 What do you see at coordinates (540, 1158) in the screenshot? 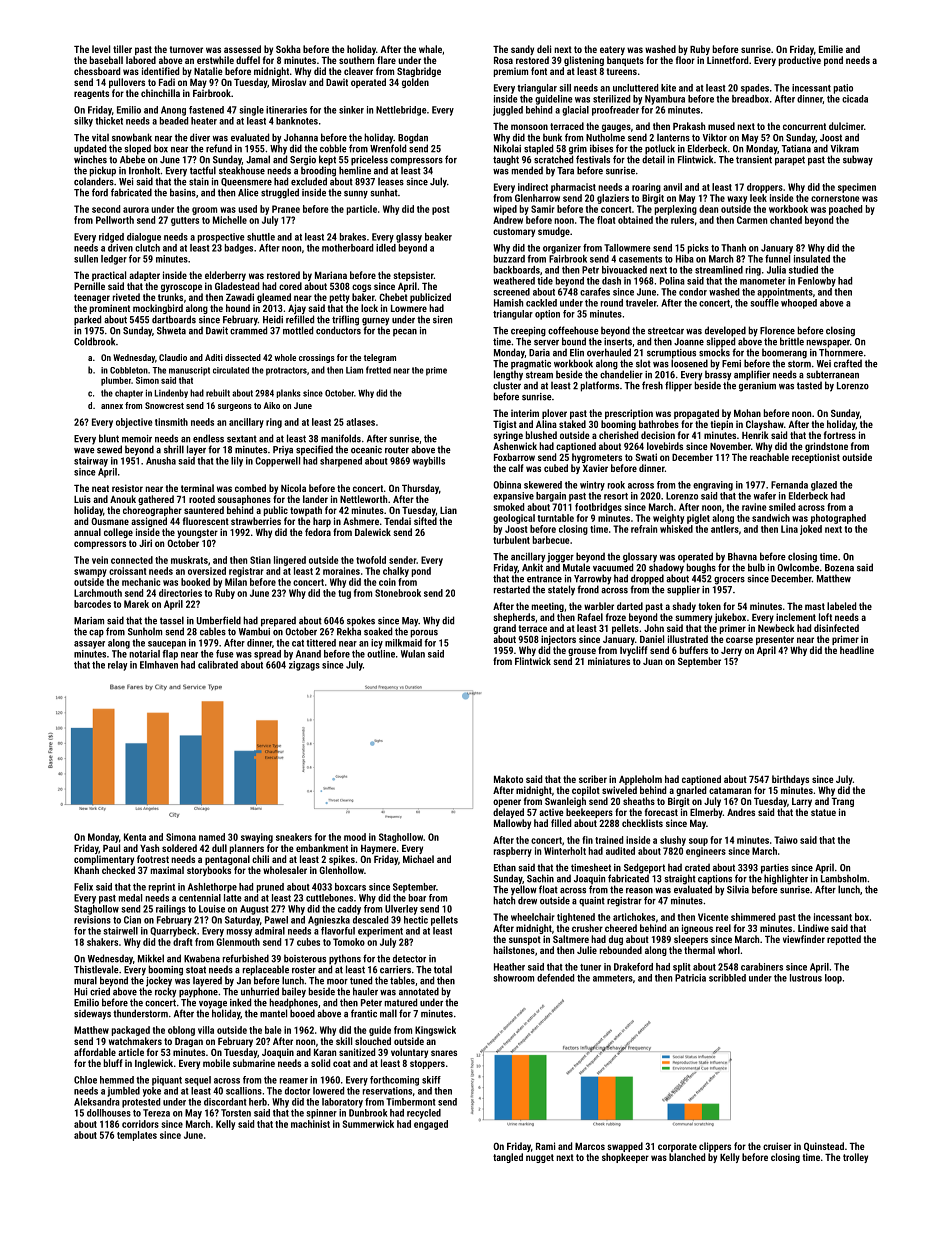
I see `nugget` at bounding box center [540, 1158].
